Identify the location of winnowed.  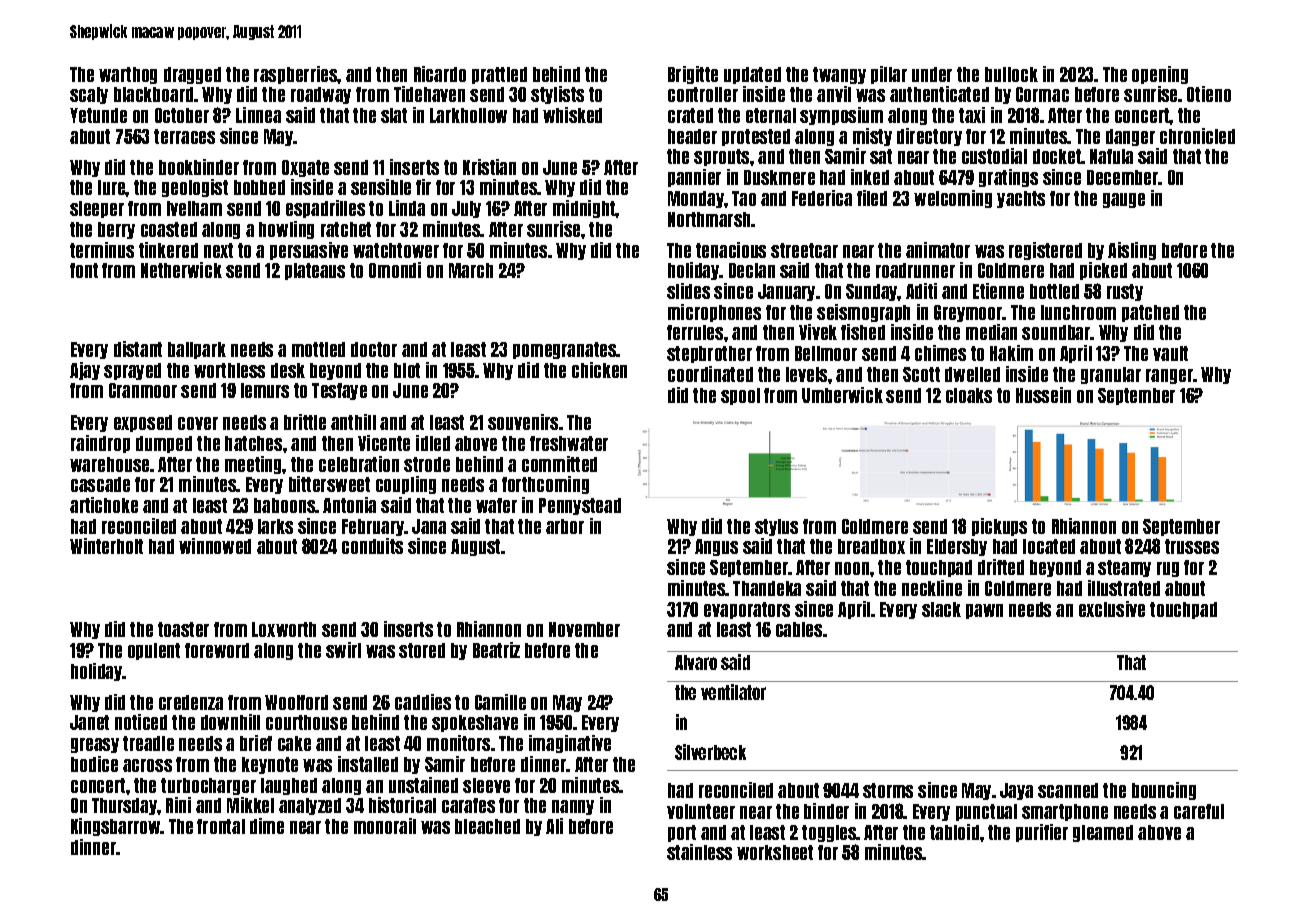
(215, 546).
